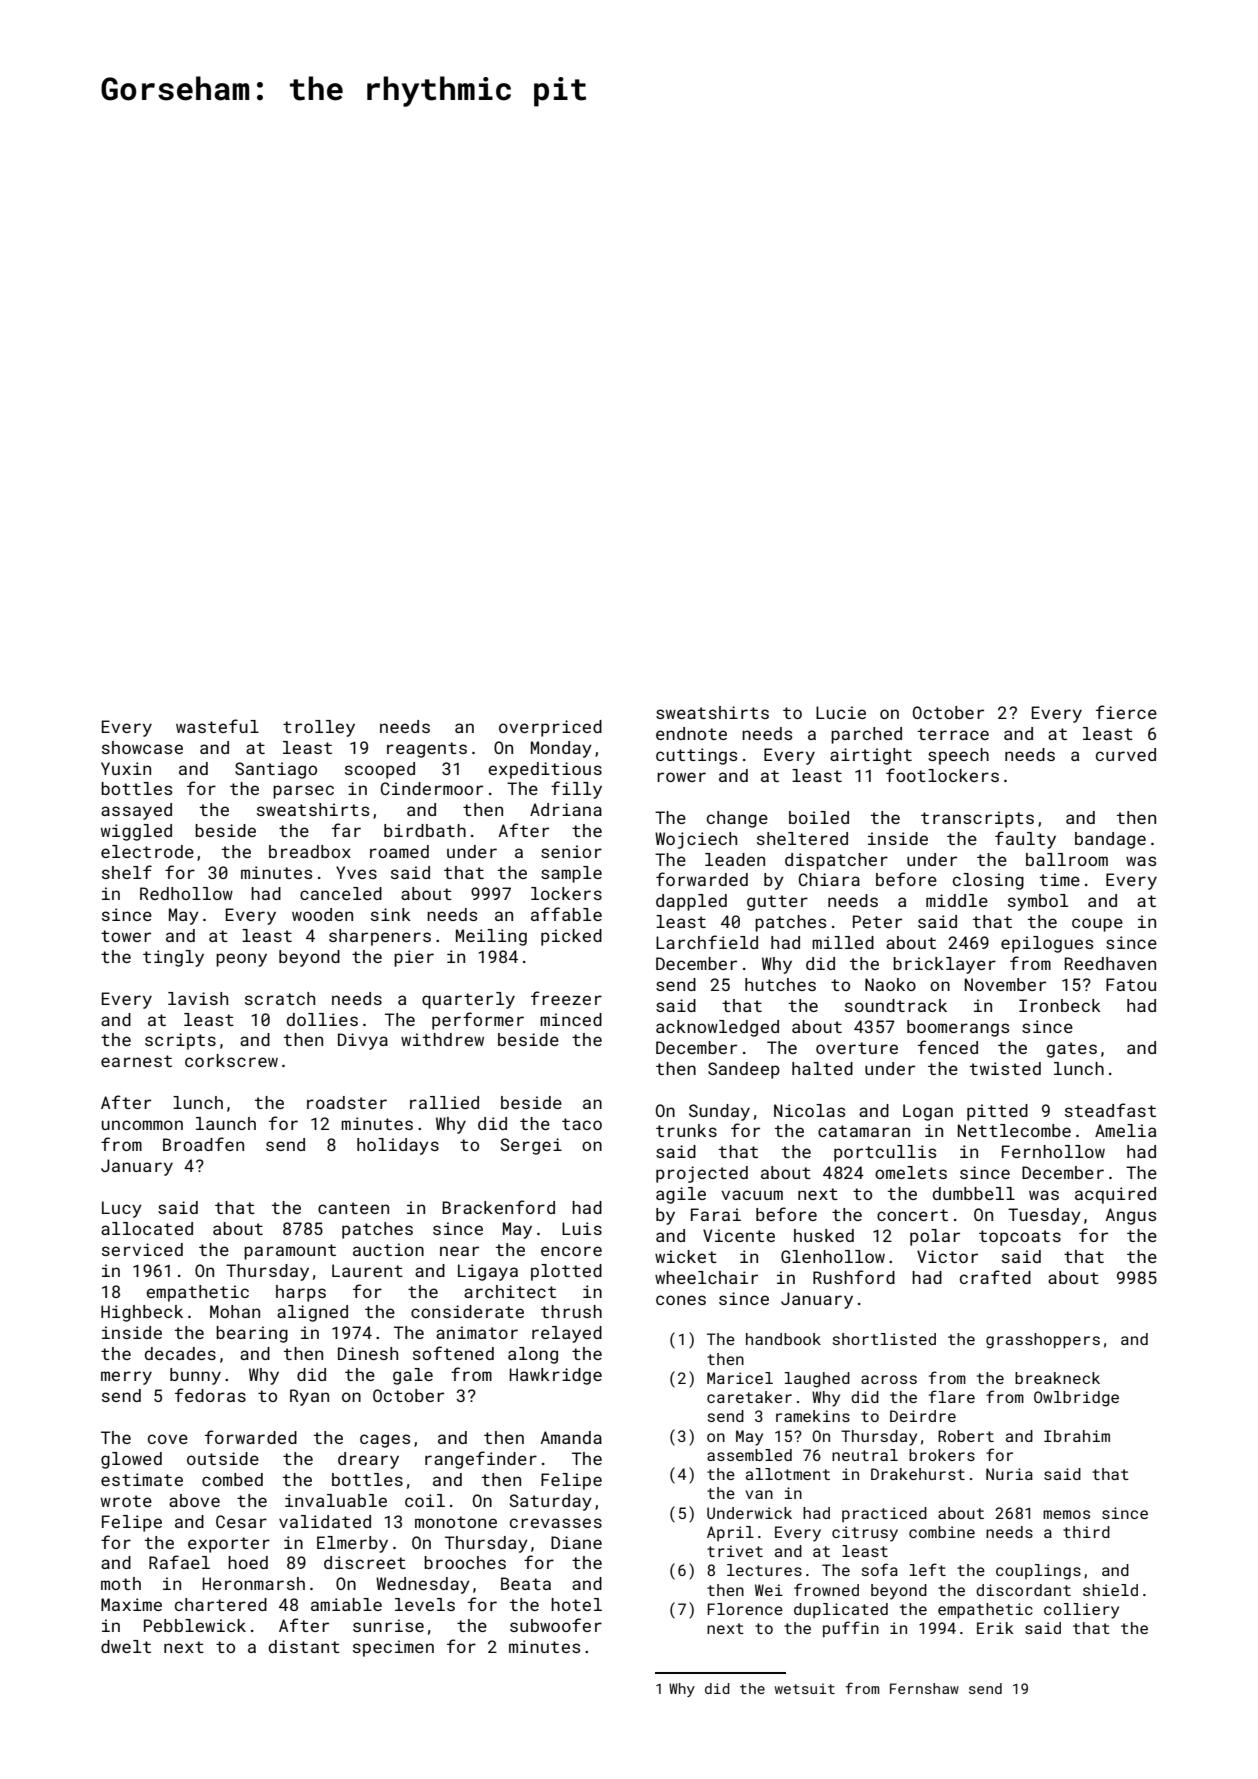 The height and width of the screenshot is (1779, 1258). Describe the element at coordinates (226, 1123) in the screenshot. I see `launch` at that location.
